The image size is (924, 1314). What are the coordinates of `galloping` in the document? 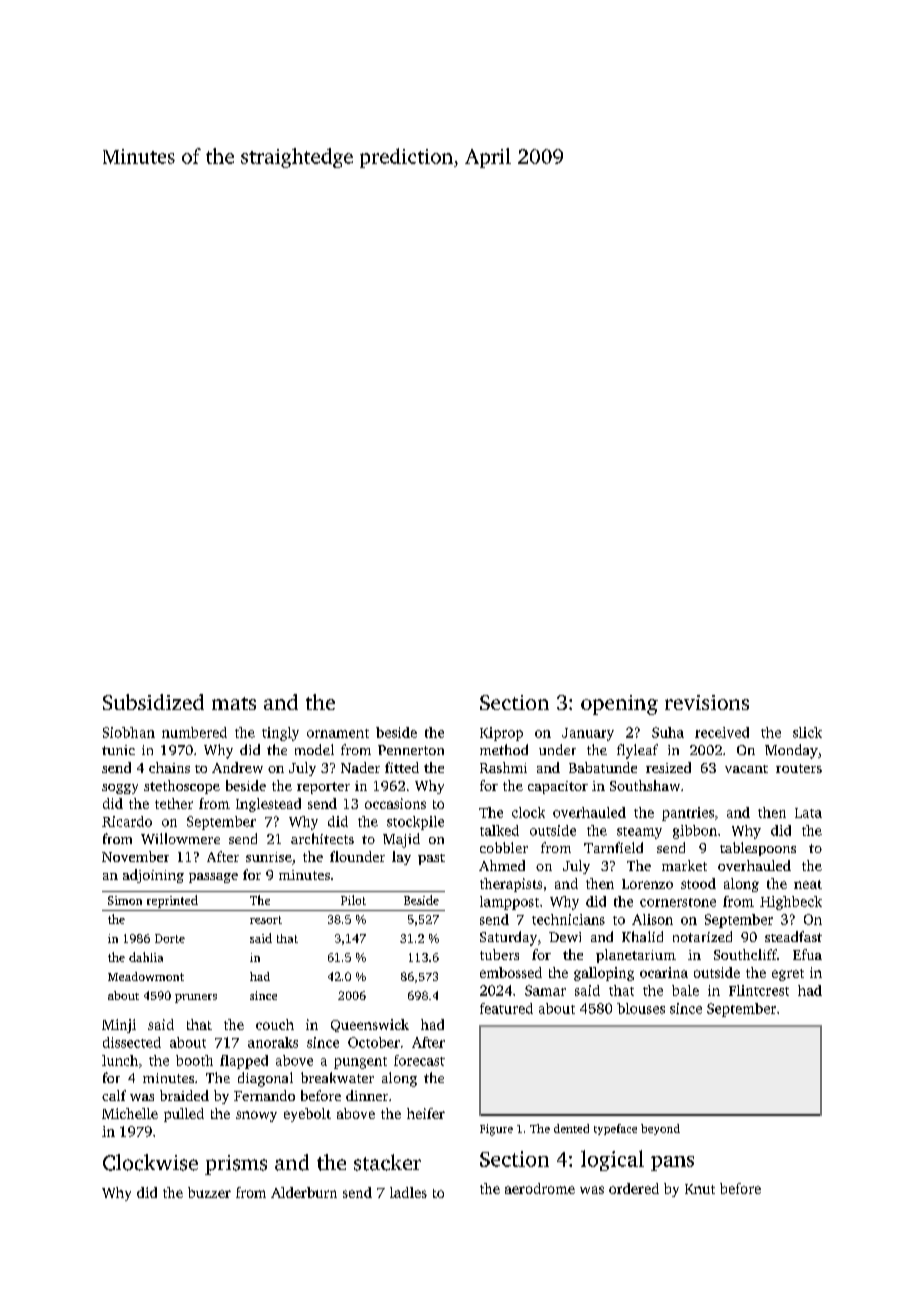 It's located at (604, 974).
